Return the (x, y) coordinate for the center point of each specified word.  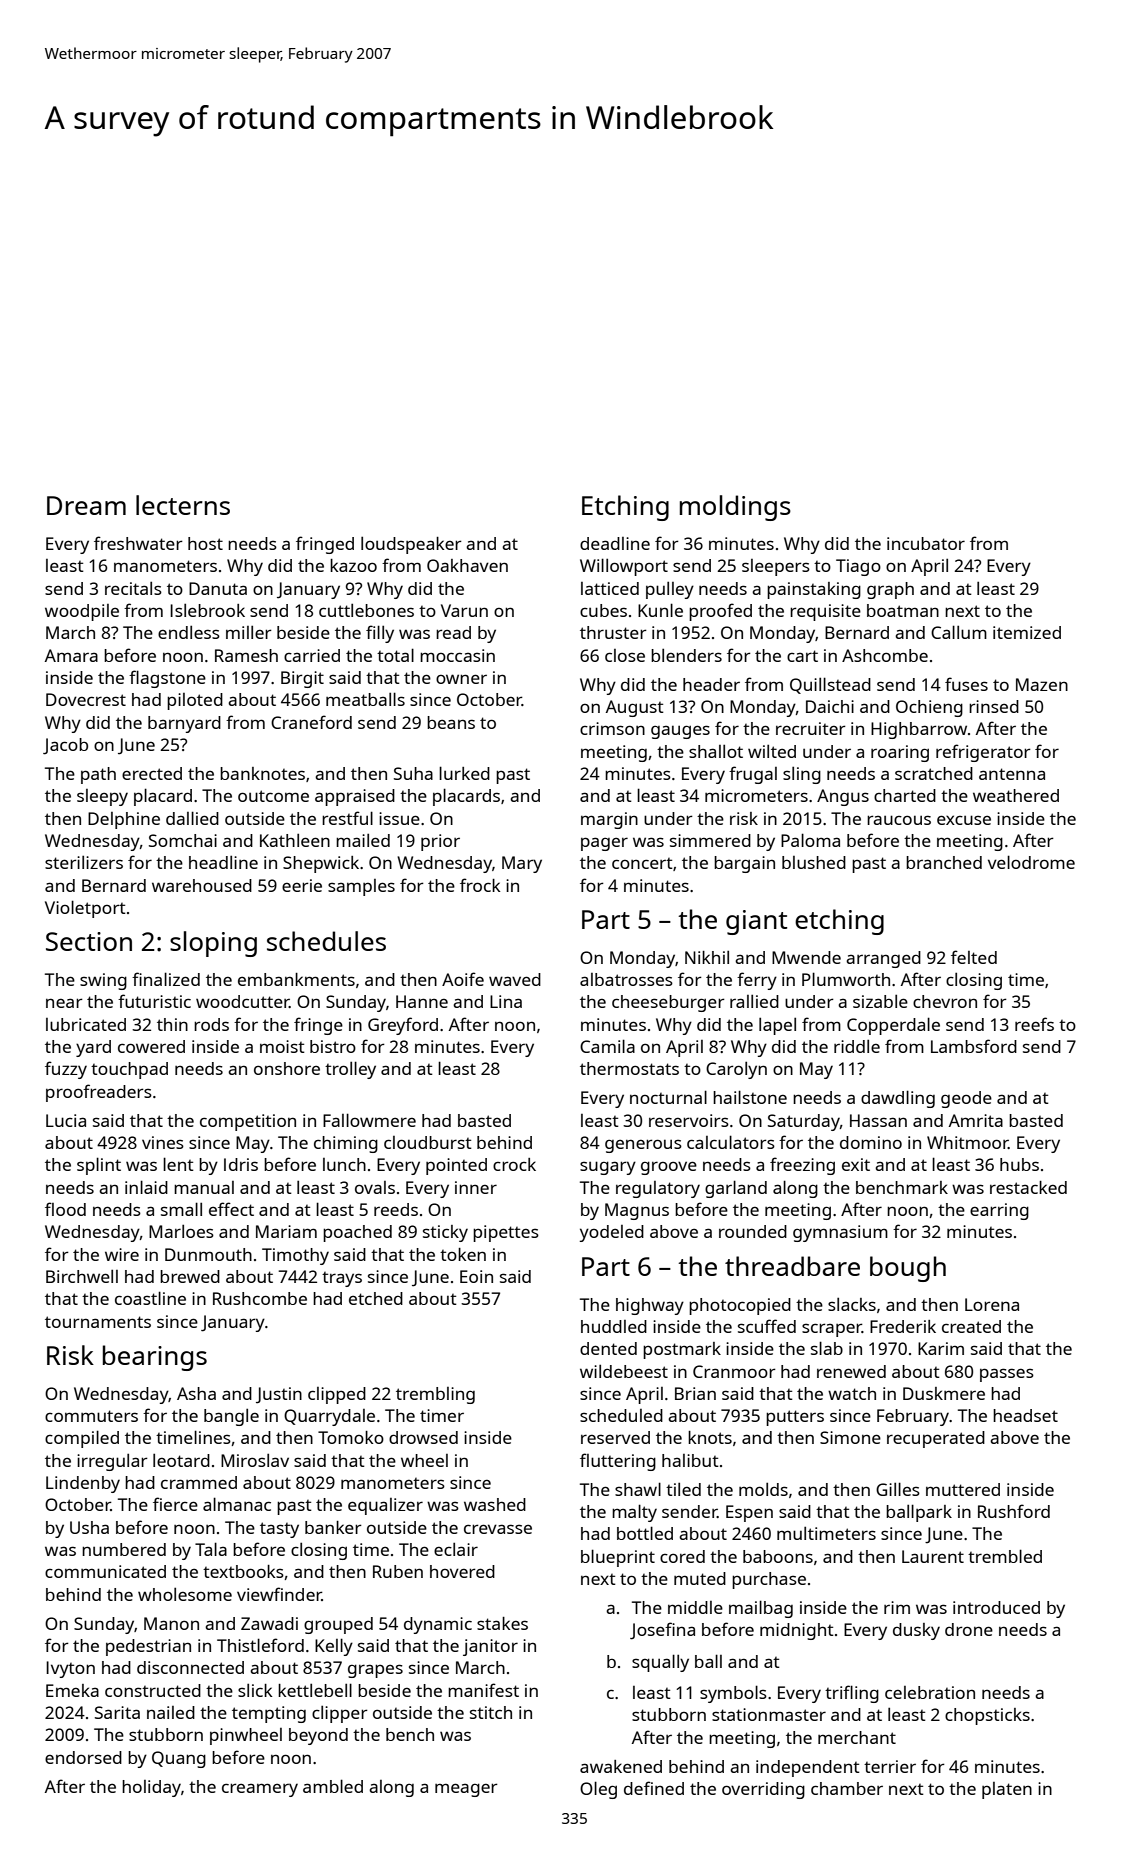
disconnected (190, 1667)
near (64, 1003)
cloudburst (428, 1142)
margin (609, 820)
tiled (683, 1489)
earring (999, 1211)
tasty (279, 1530)
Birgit (302, 679)
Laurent (933, 1556)
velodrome (1031, 862)
